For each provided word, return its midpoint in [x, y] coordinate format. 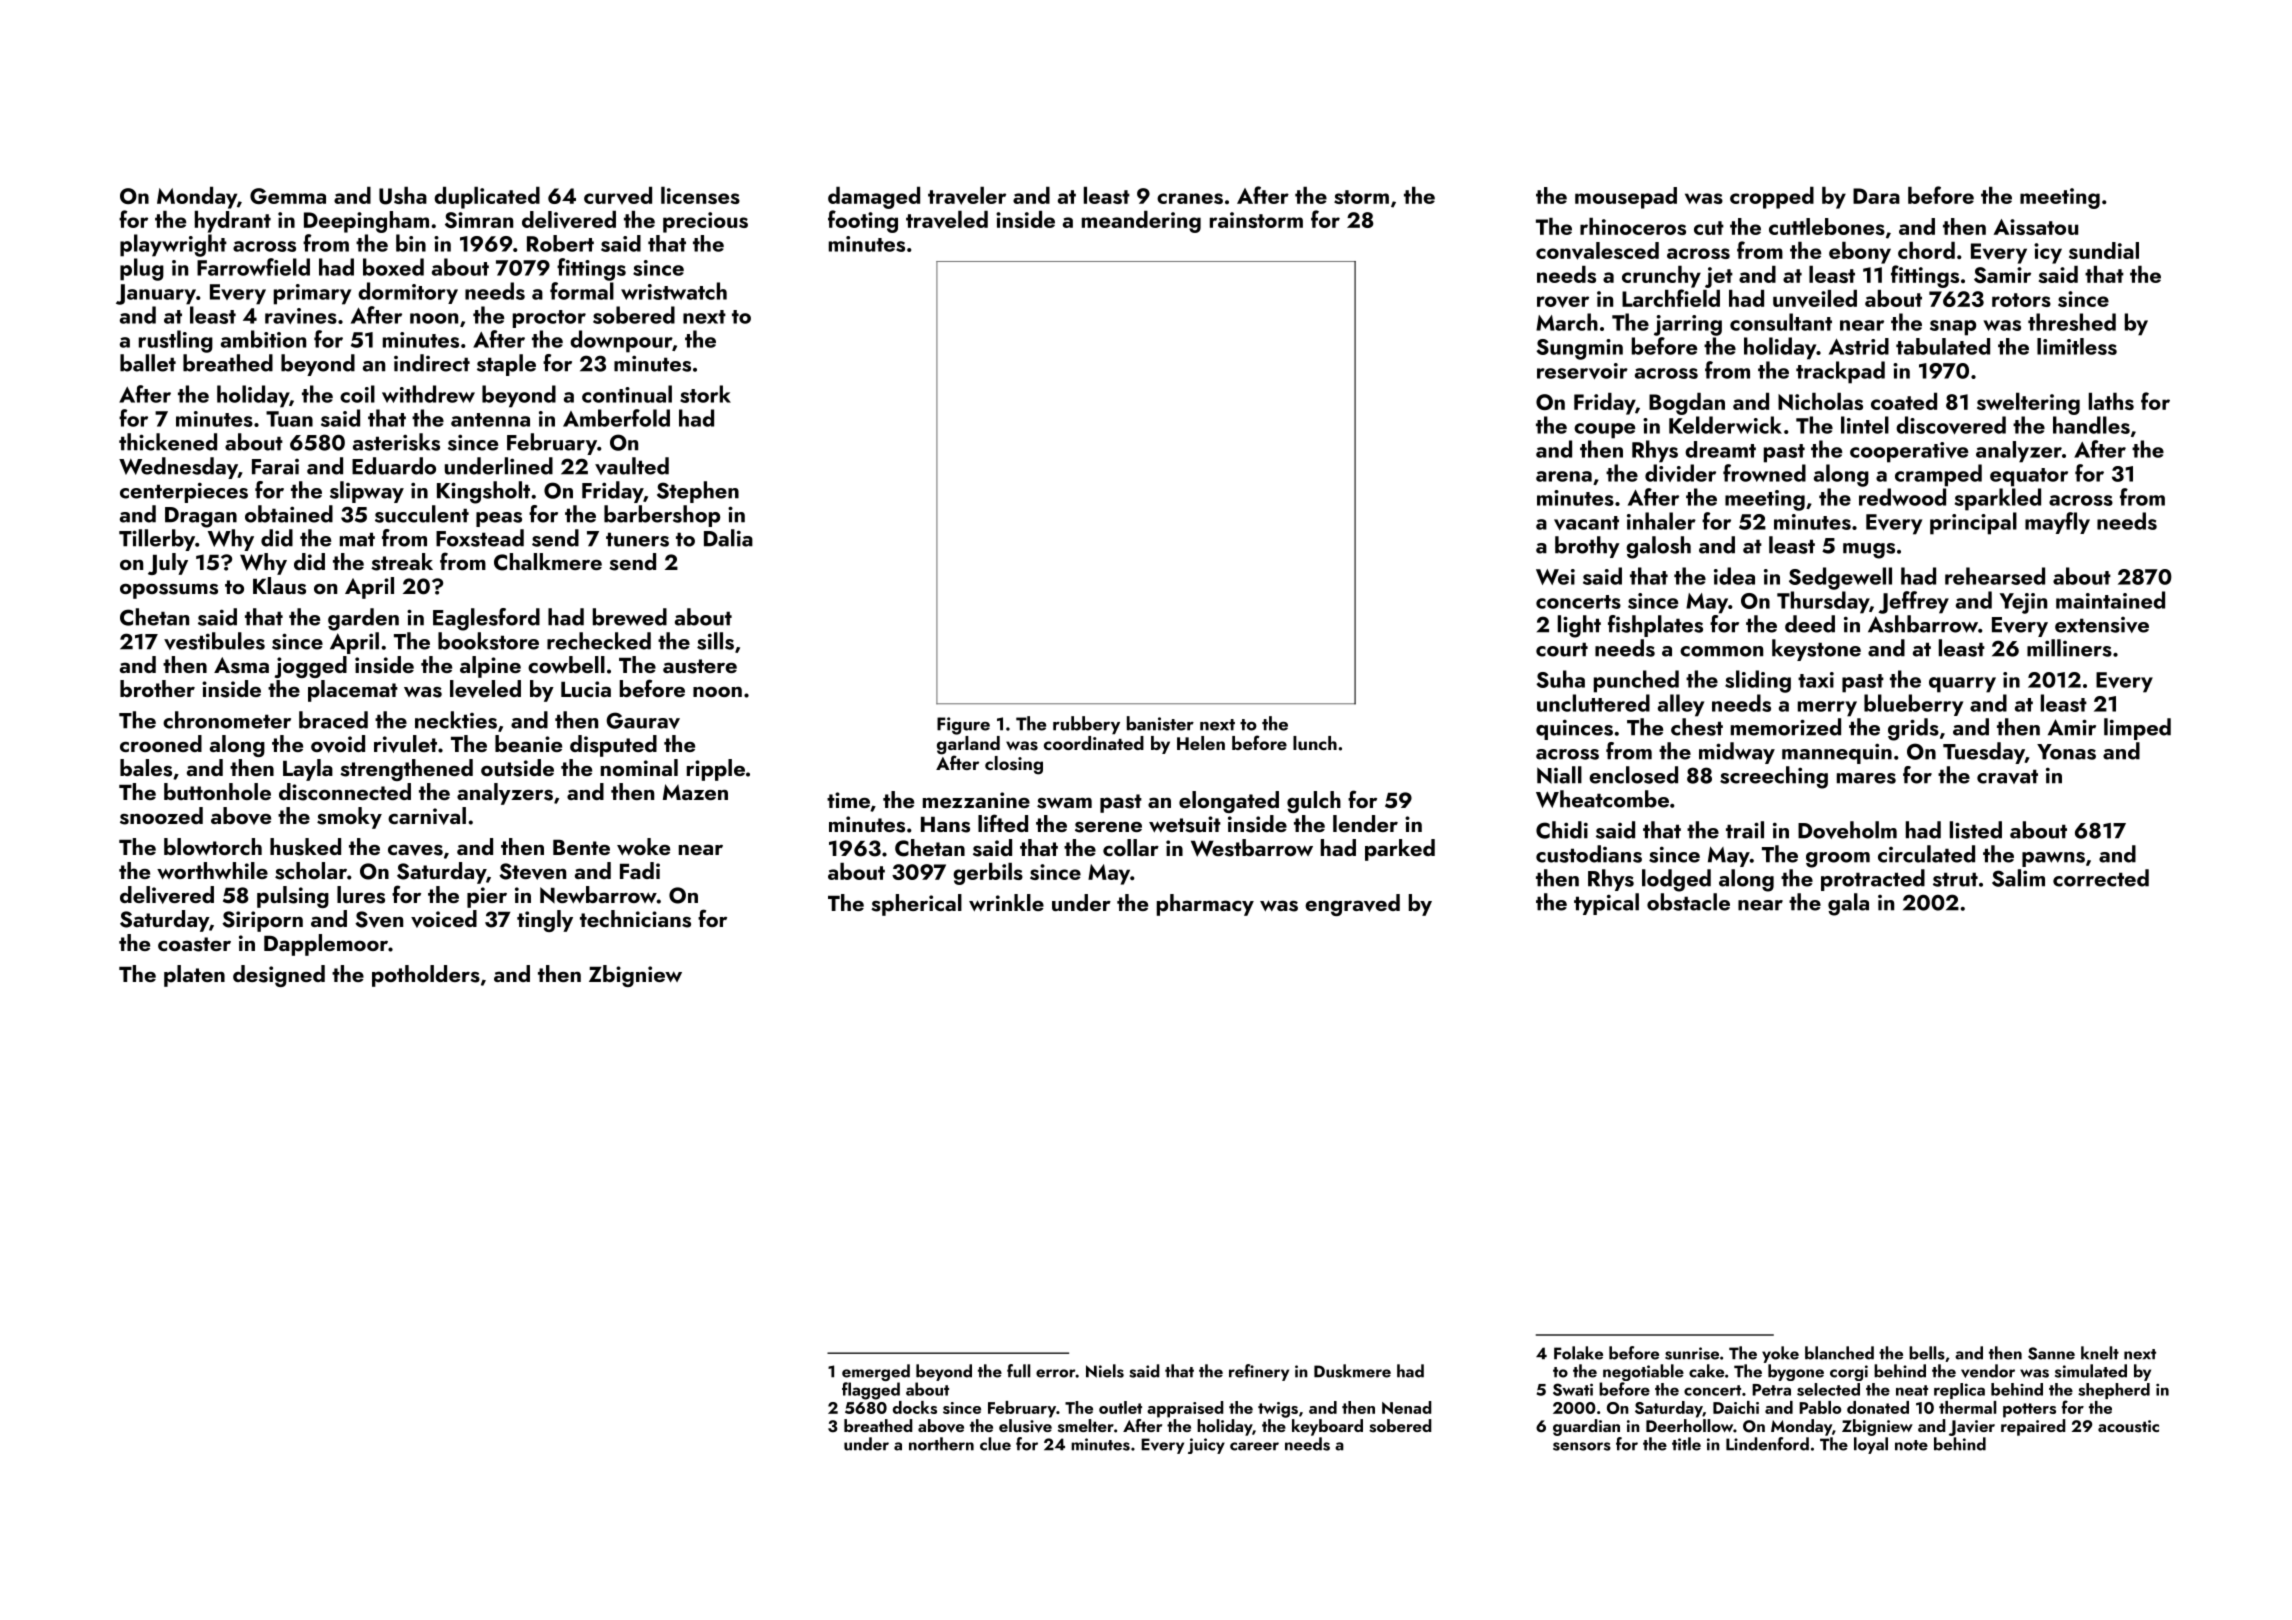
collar [1131, 847]
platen [194, 976]
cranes [1190, 198]
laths [2111, 401]
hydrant [233, 222]
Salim [2018, 878]
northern [941, 1444]
